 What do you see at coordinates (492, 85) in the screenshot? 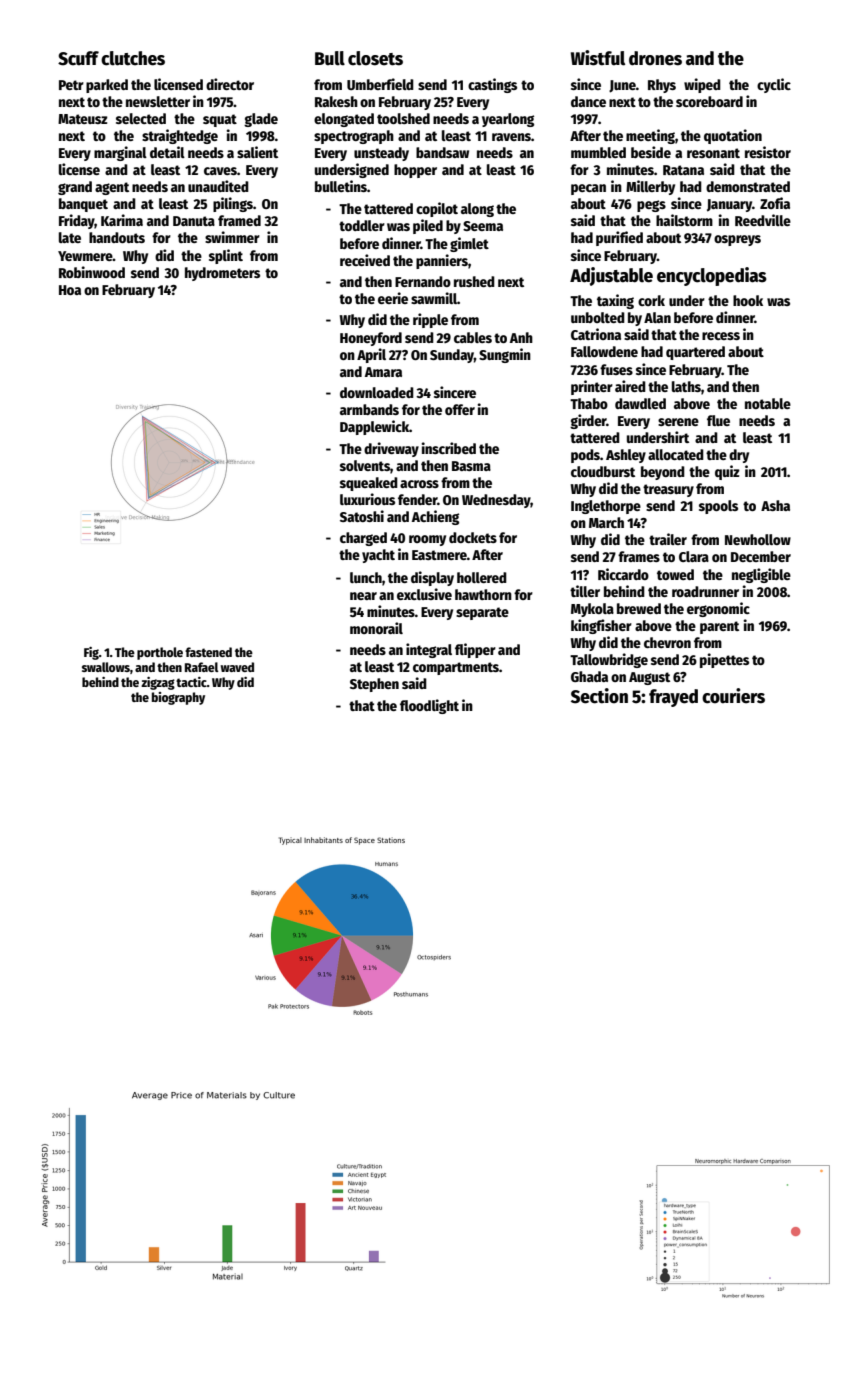
I see `castings` at bounding box center [492, 85].
